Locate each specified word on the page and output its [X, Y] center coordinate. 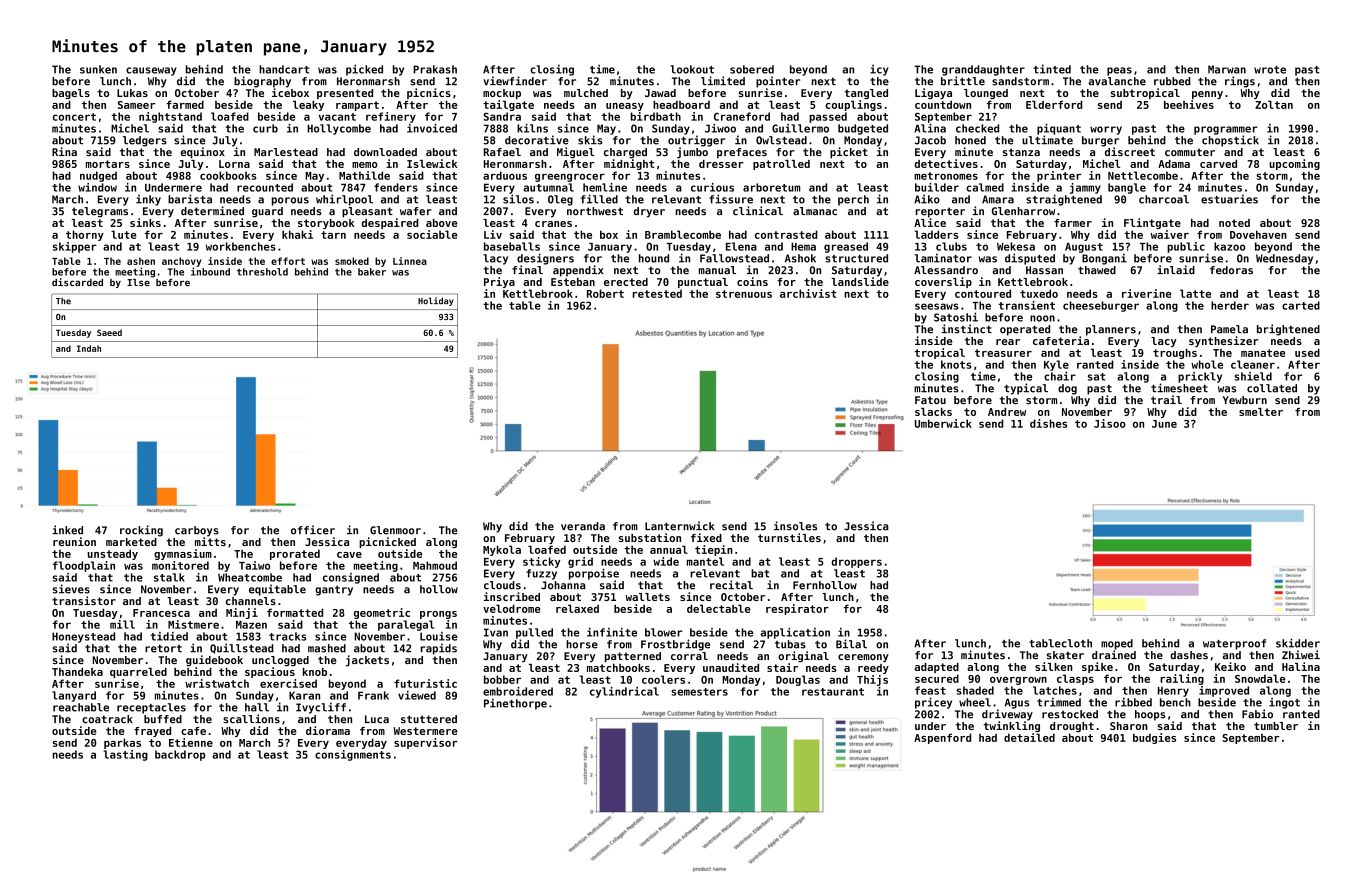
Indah [89, 348]
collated [1272, 388]
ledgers [145, 141]
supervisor [426, 743]
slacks [933, 412]
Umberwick [943, 423]
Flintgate [1152, 223]
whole [1207, 364]
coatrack [107, 719]
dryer [649, 212]
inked [67, 530]
